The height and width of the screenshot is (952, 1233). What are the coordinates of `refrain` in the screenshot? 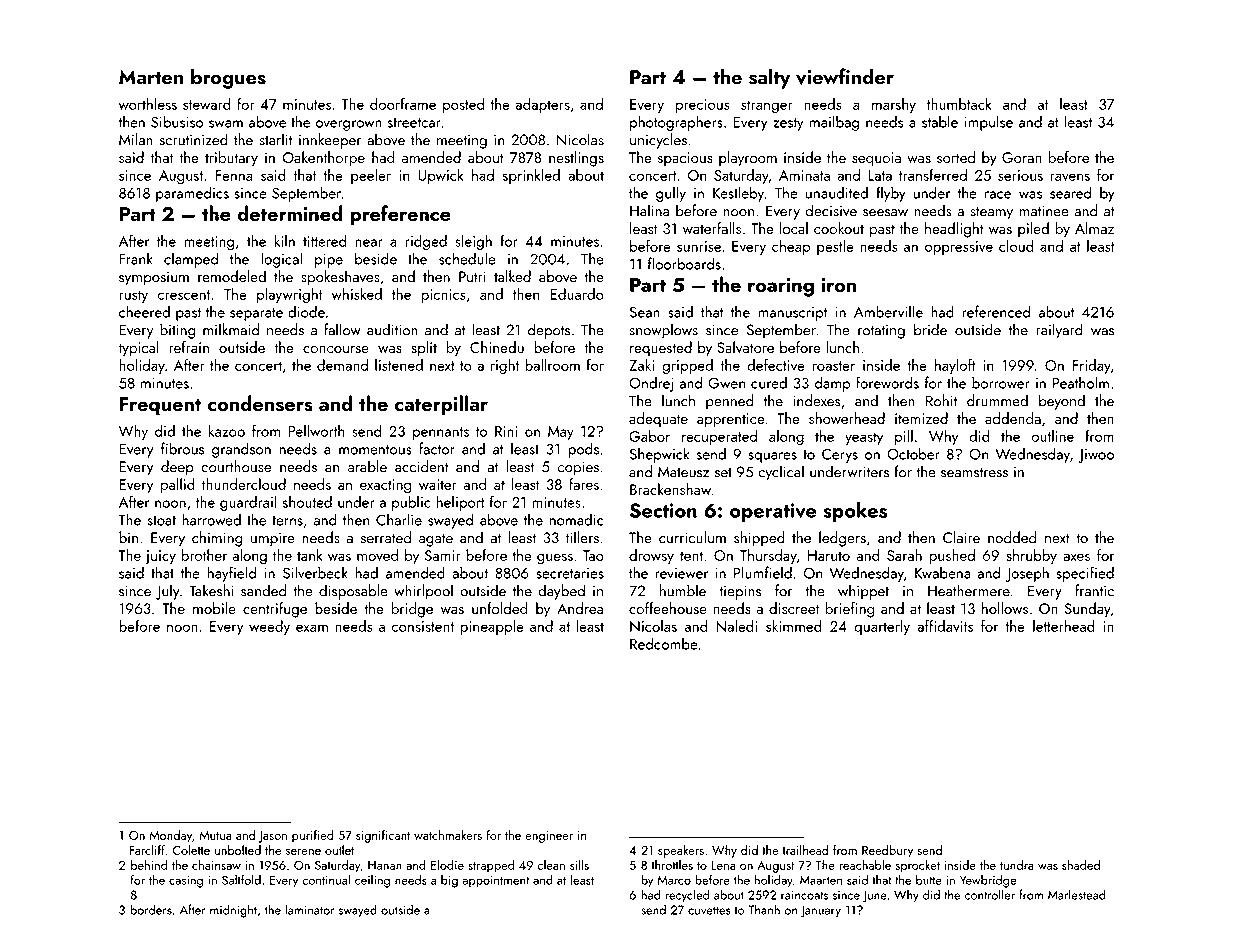 It's located at (189, 347).
